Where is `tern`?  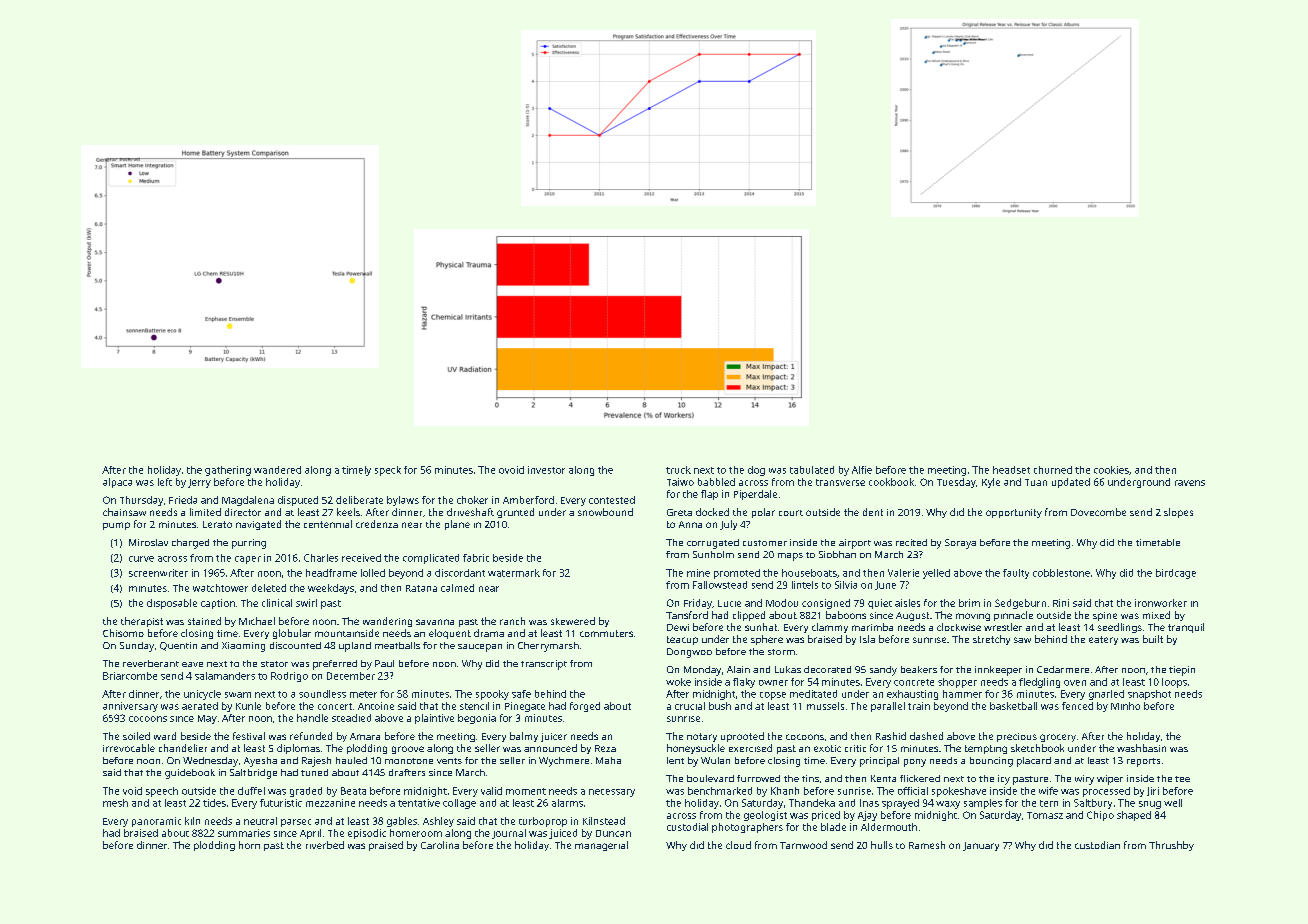
tern is located at coordinates (1049, 803).
